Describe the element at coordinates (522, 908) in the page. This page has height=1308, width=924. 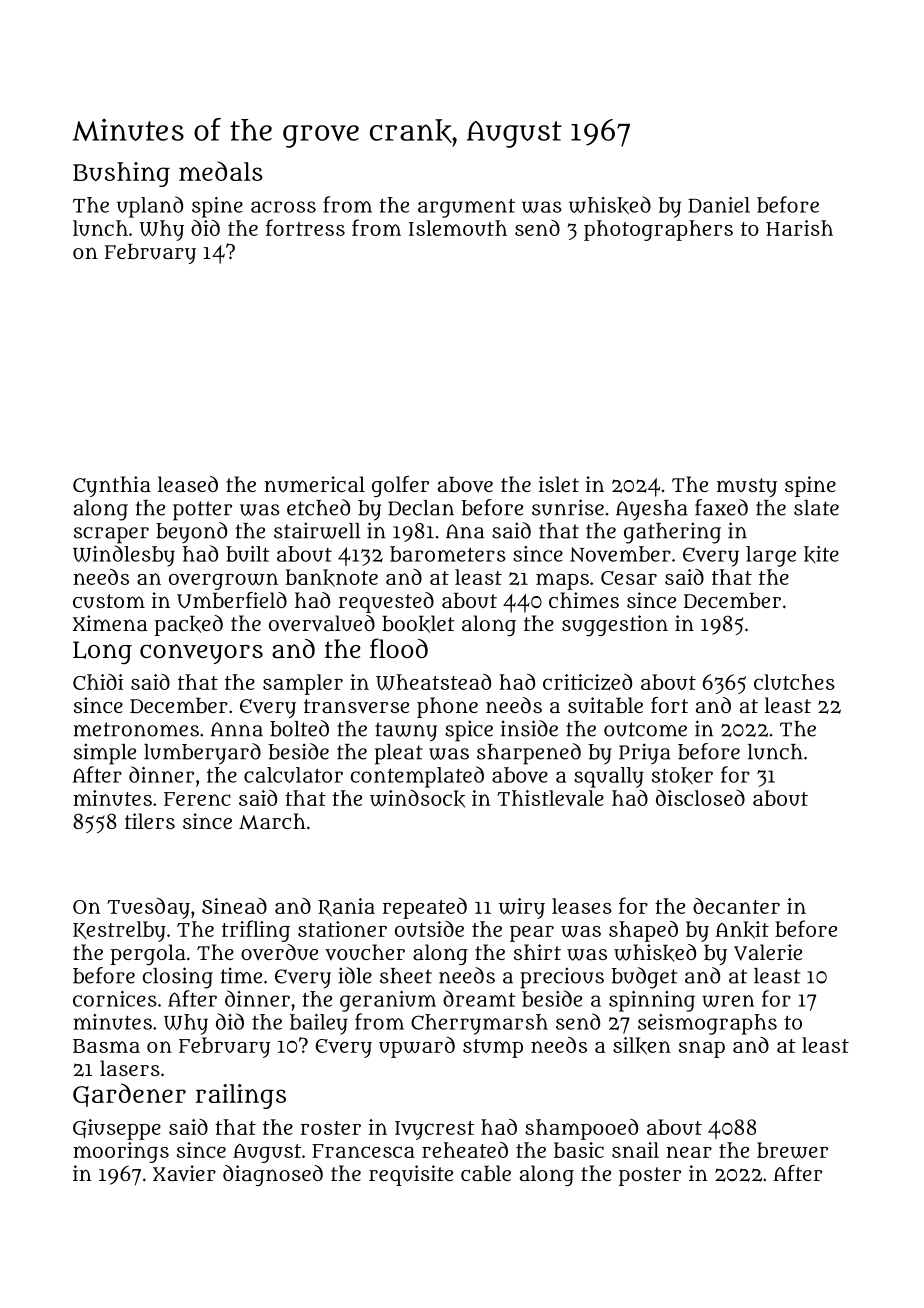
I see `wiry` at that location.
